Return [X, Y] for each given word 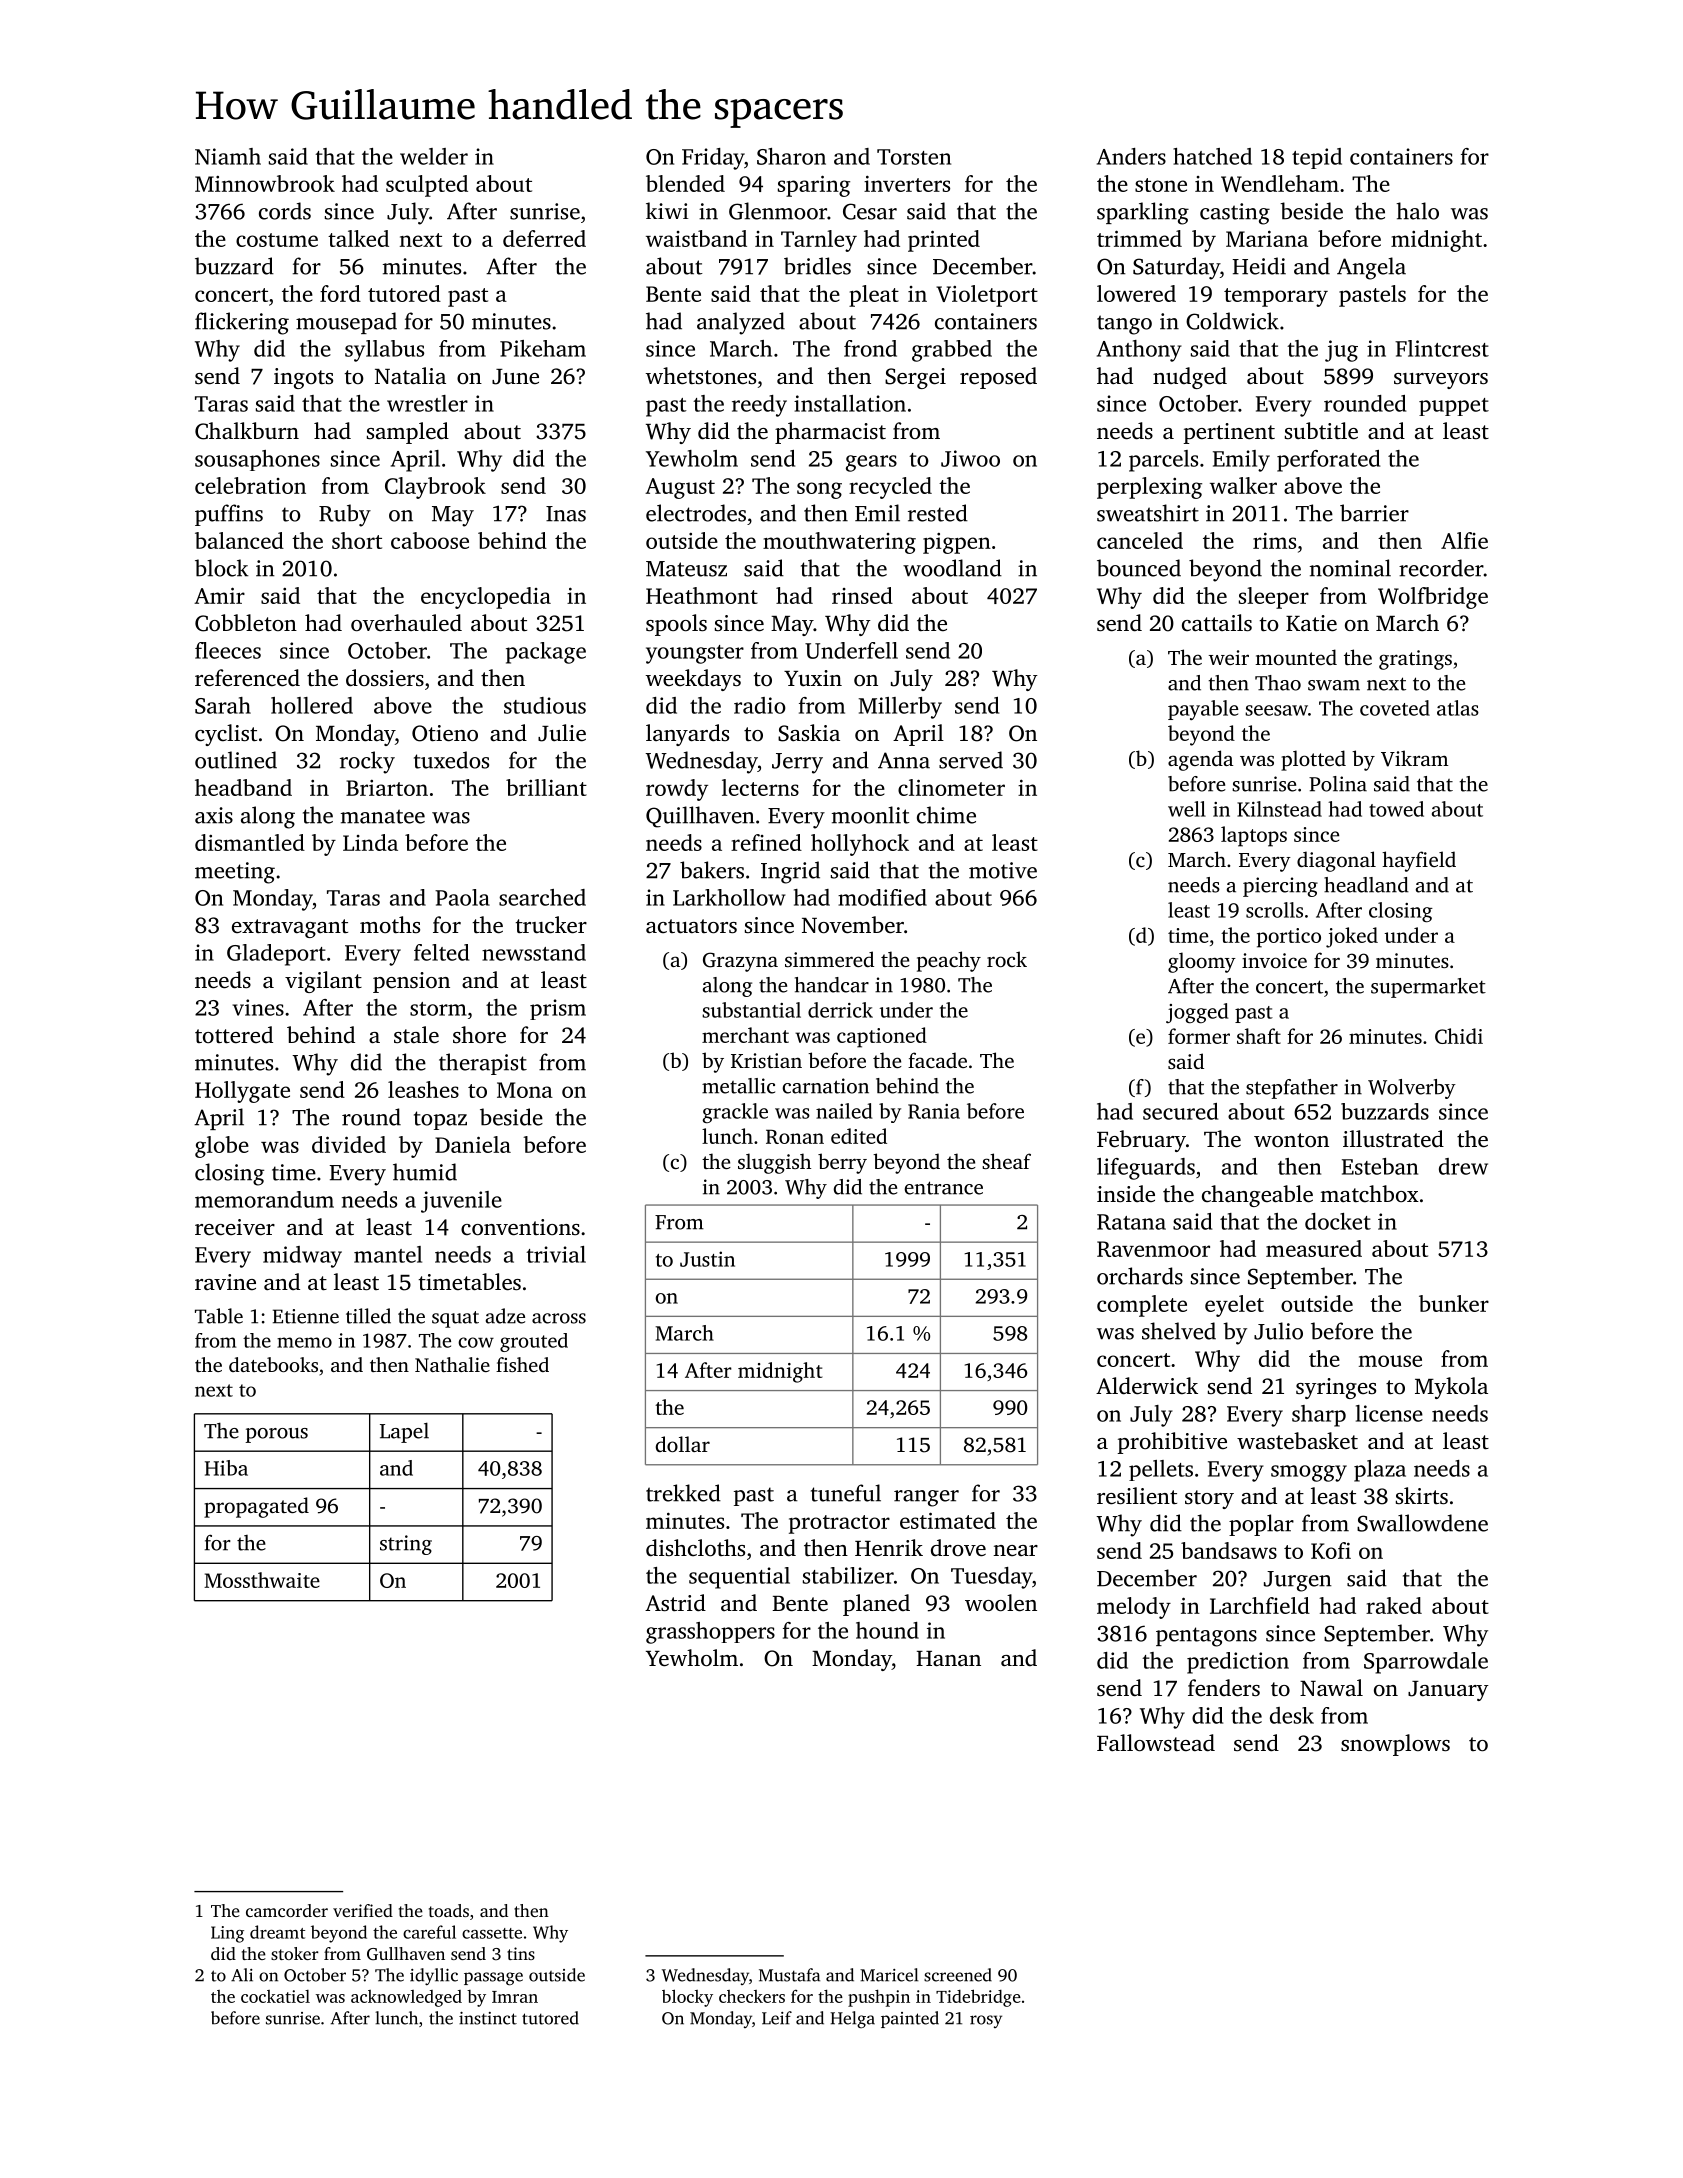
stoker [295, 1953]
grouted [534, 1342]
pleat [874, 296]
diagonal [1336, 861]
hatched [1212, 156]
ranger [926, 1498]
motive [1003, 870]
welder [434, 156]
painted [910, 2019]
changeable [1257, 1196]
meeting [235, 873]
